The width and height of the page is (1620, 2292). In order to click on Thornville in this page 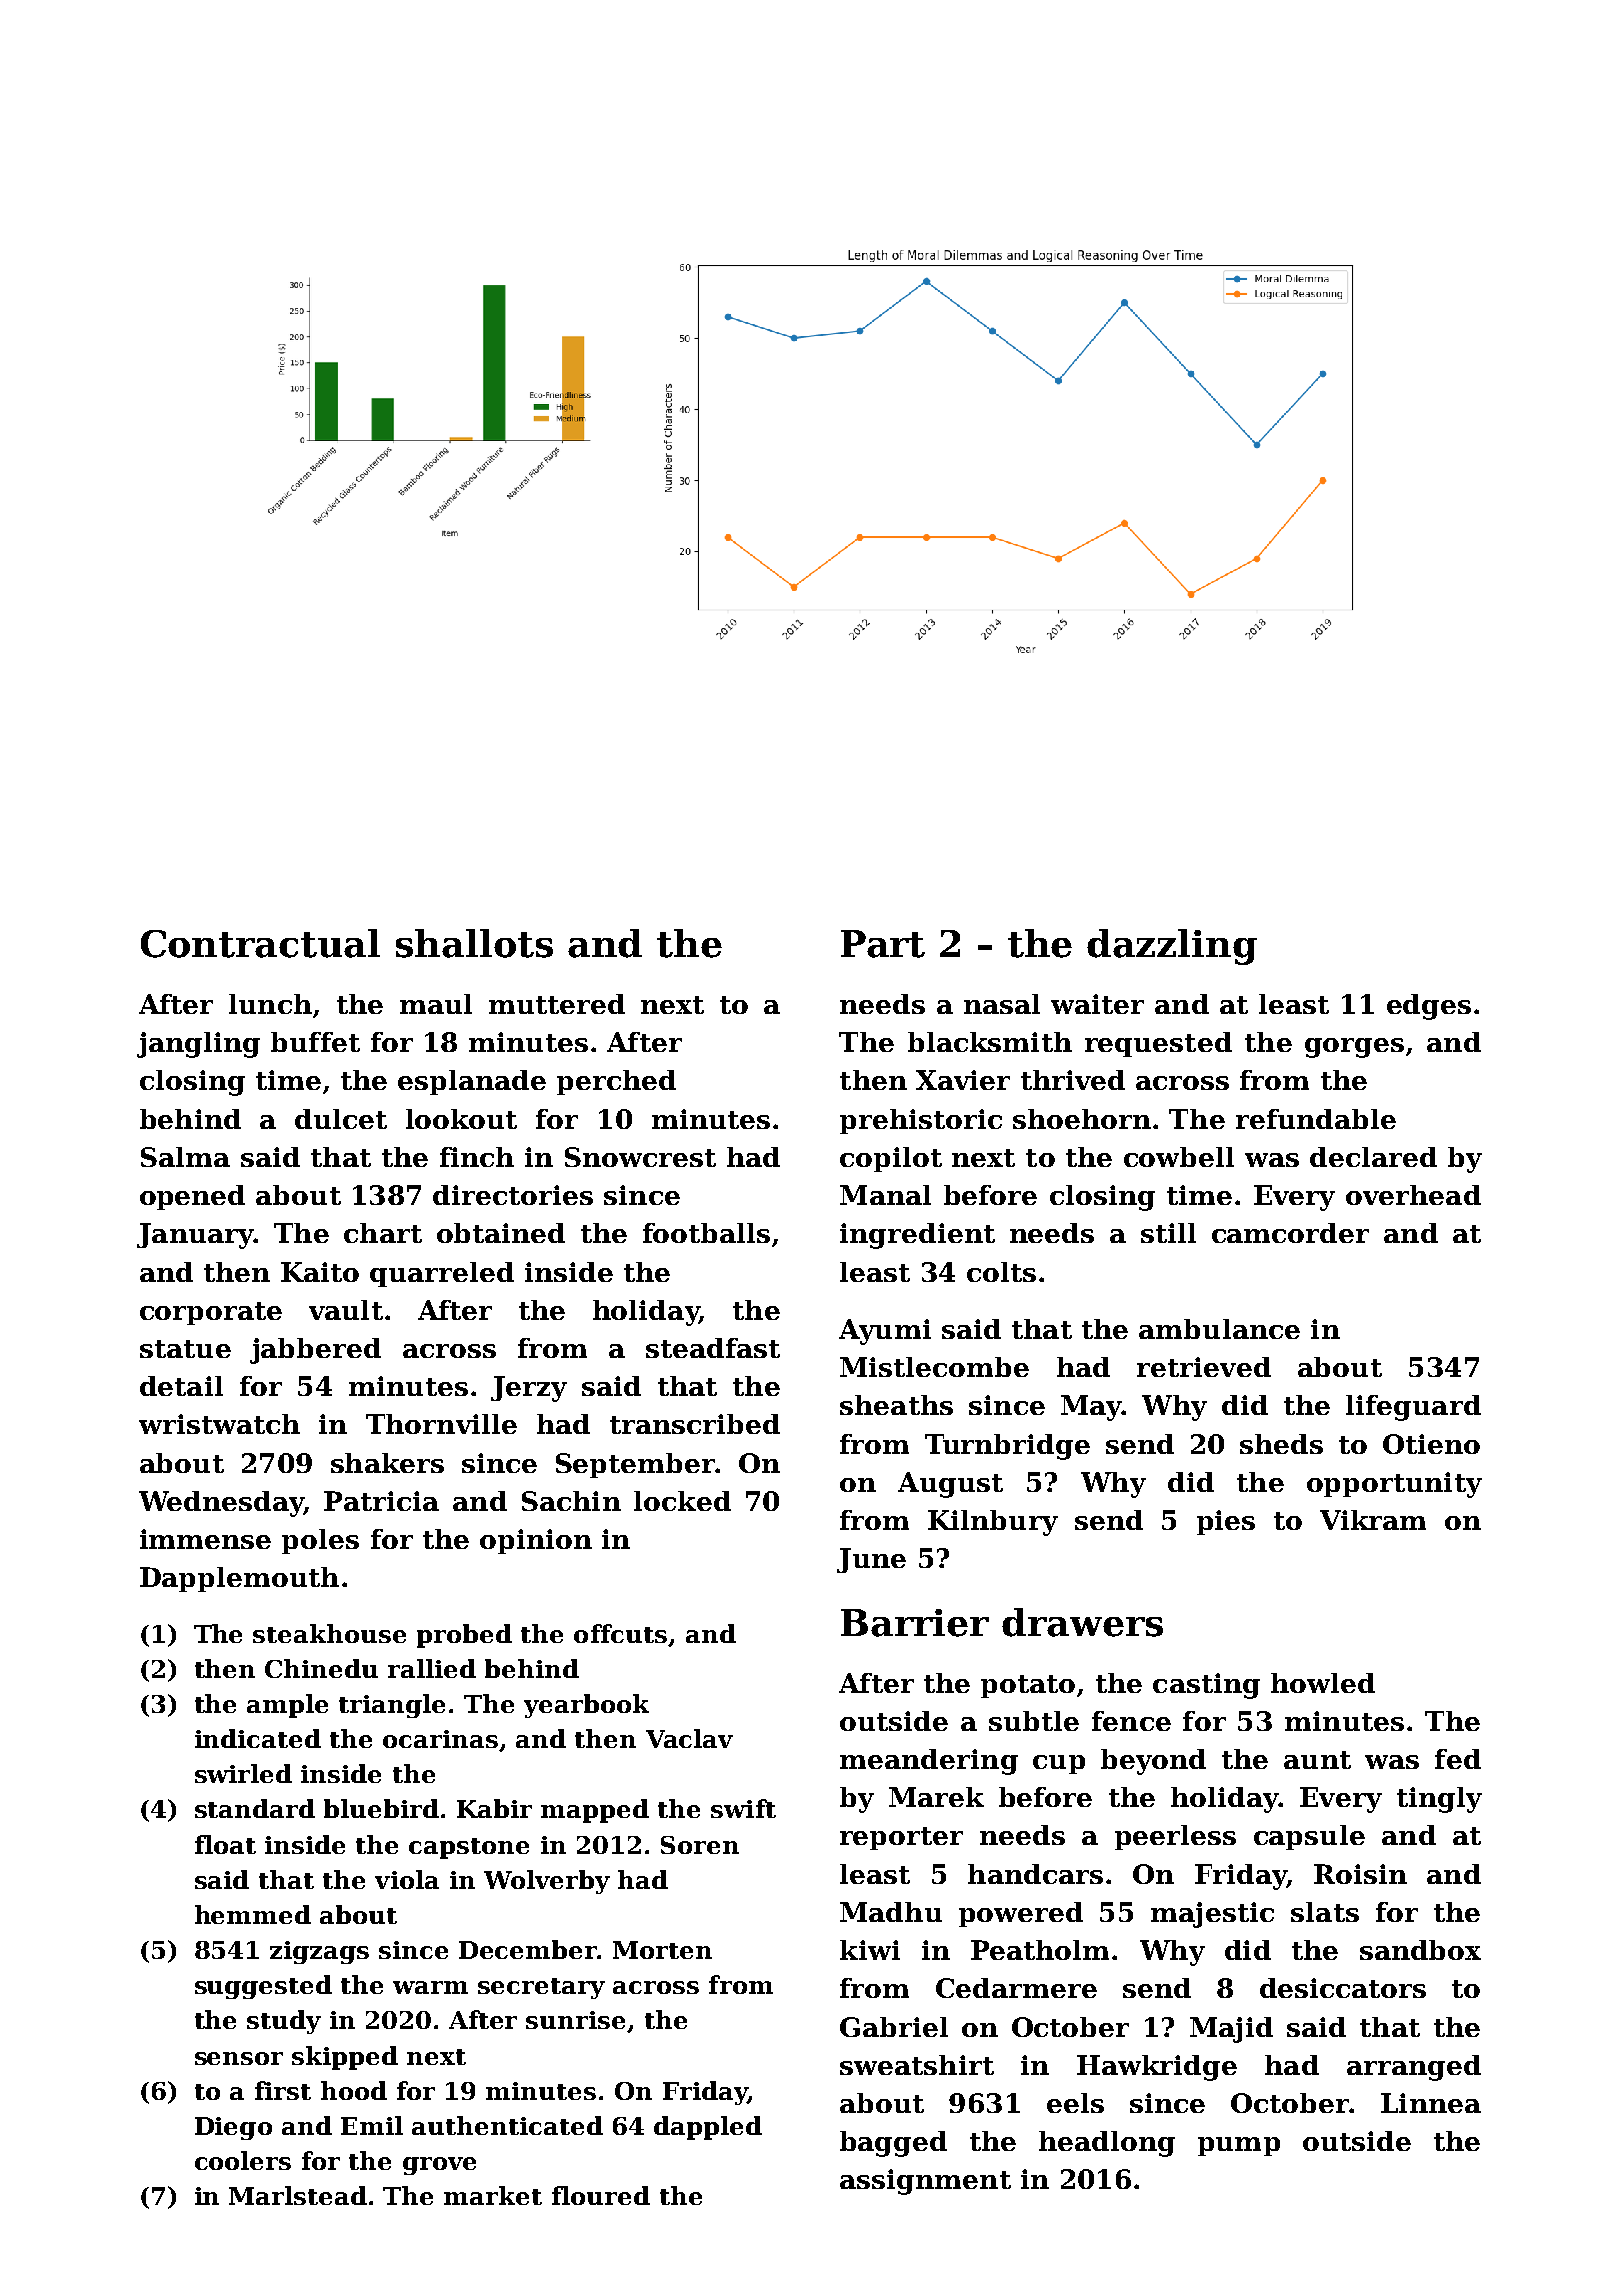, I will do `click(441, 1424)`.
